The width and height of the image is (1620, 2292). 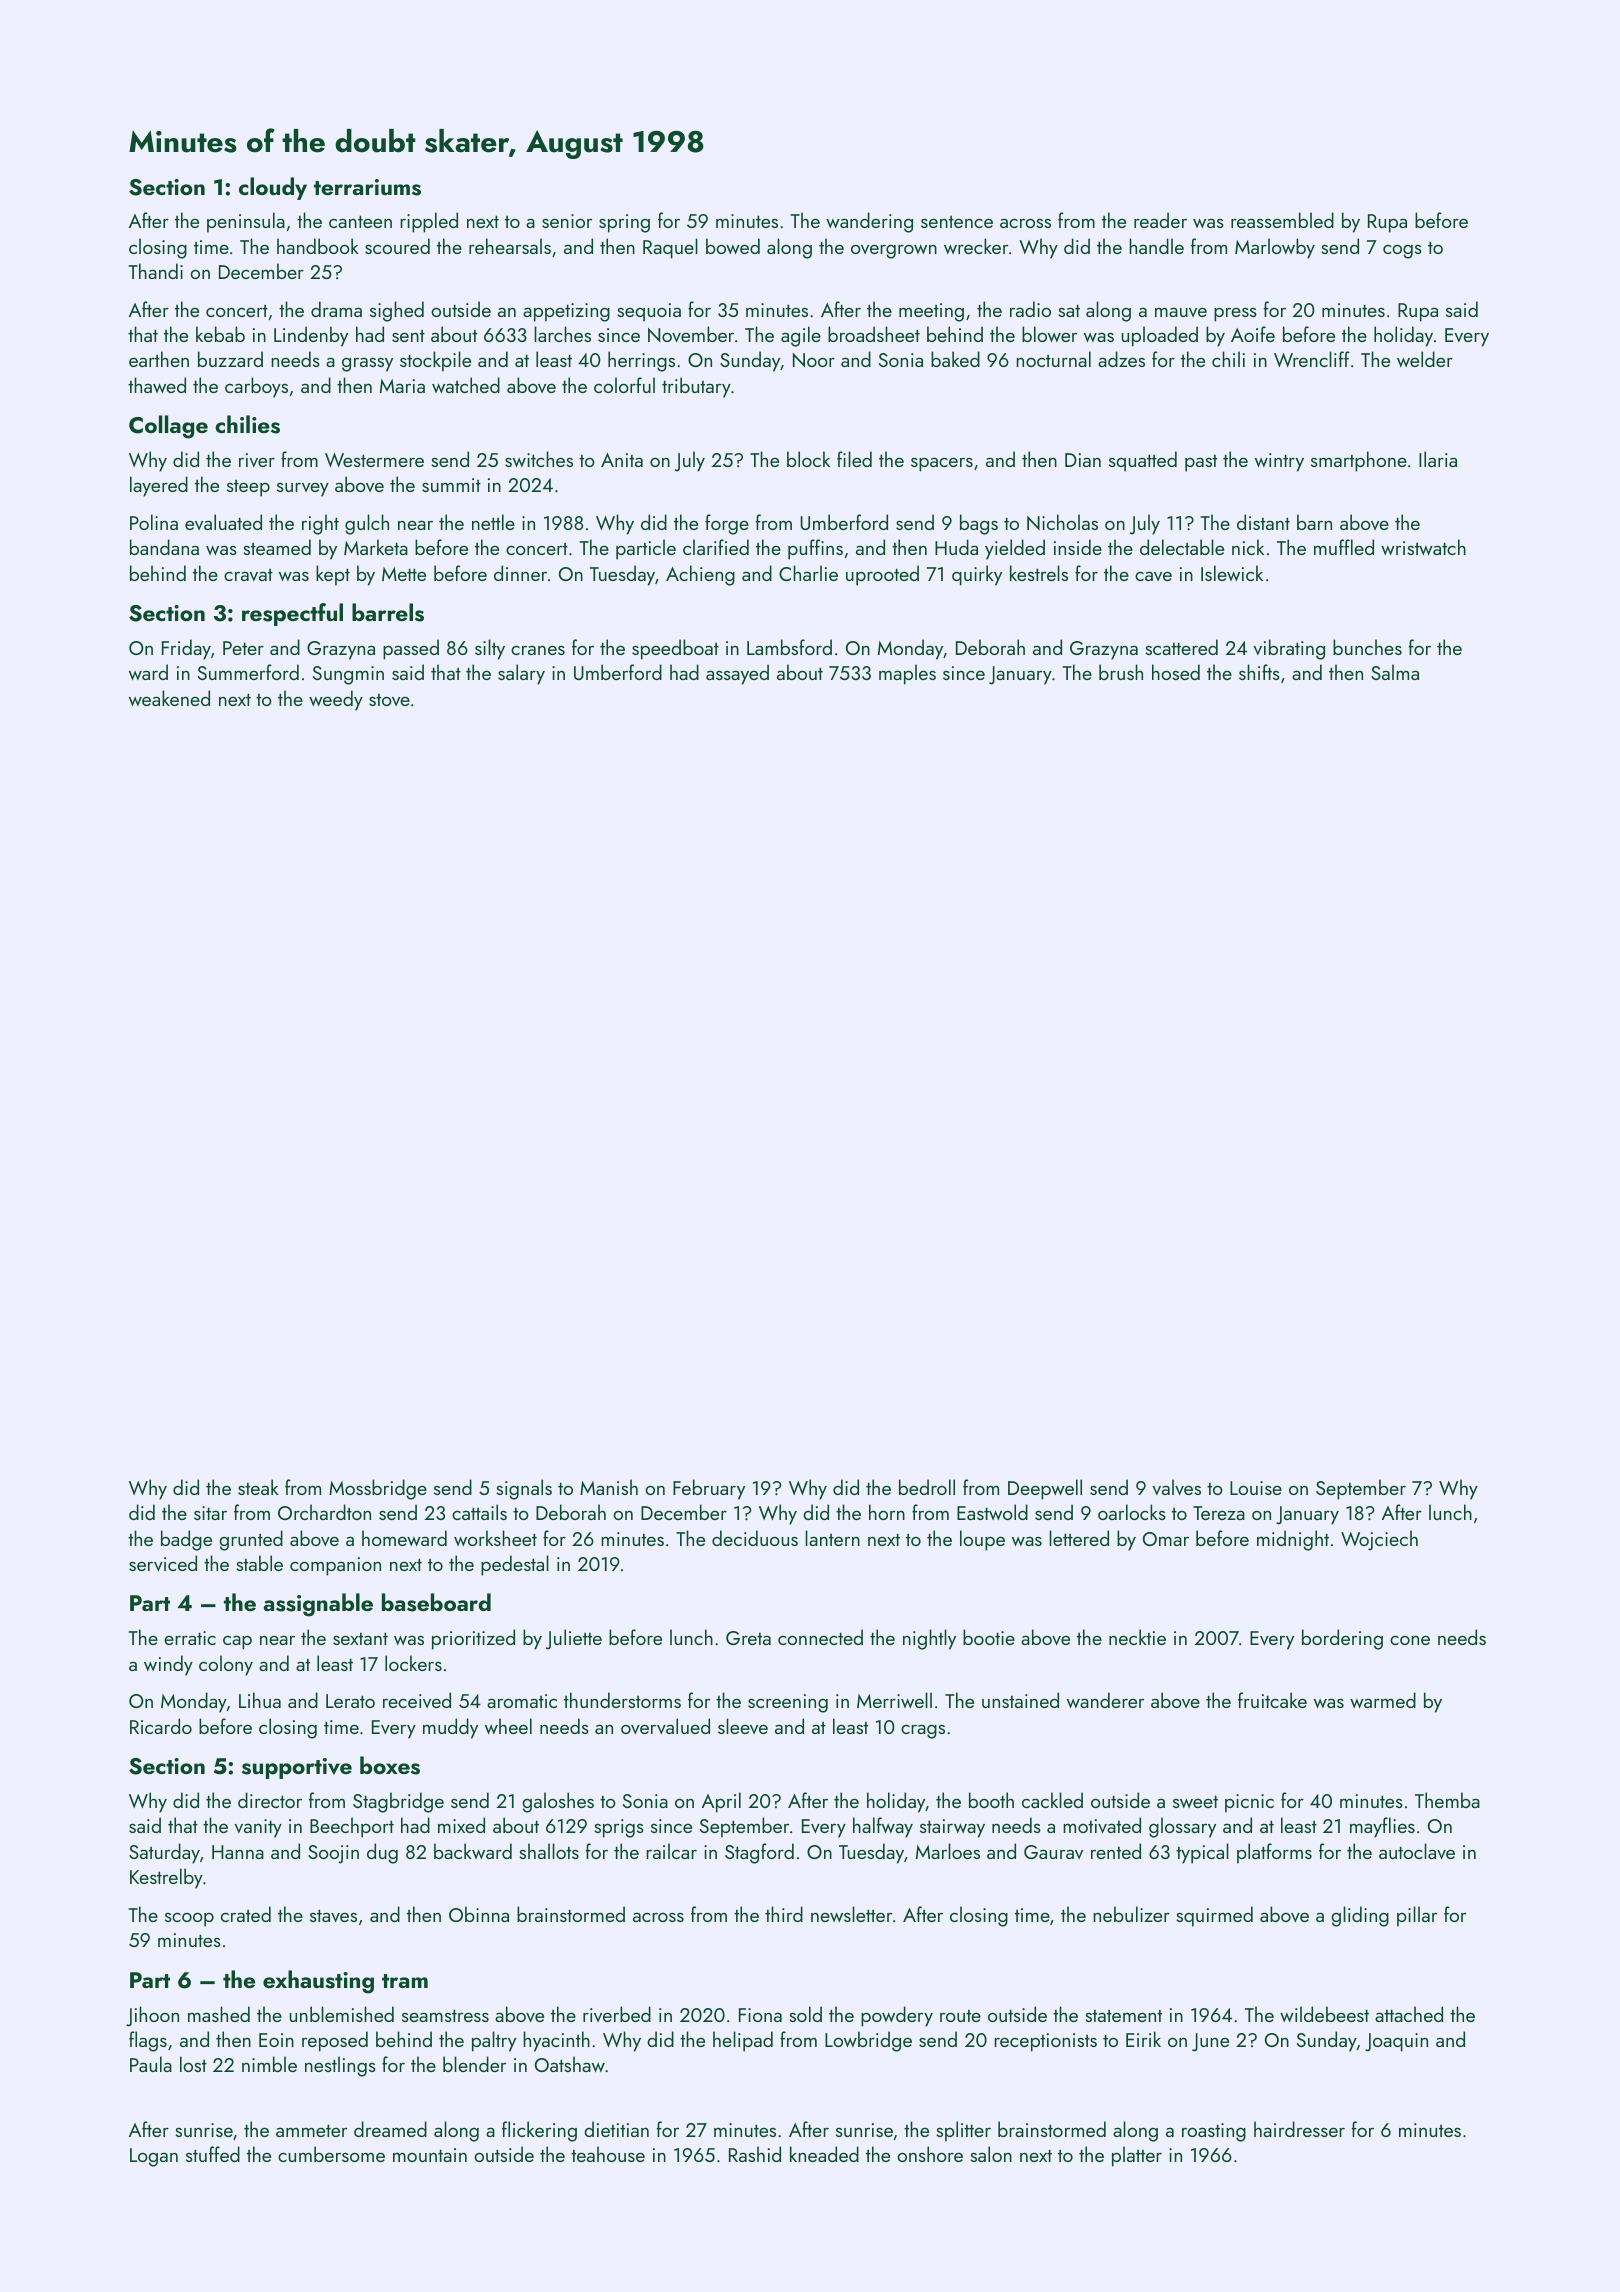 What do you see at coordinates (869, 222) in the image?
I see `wandering` at bounding box center [869, 222].
